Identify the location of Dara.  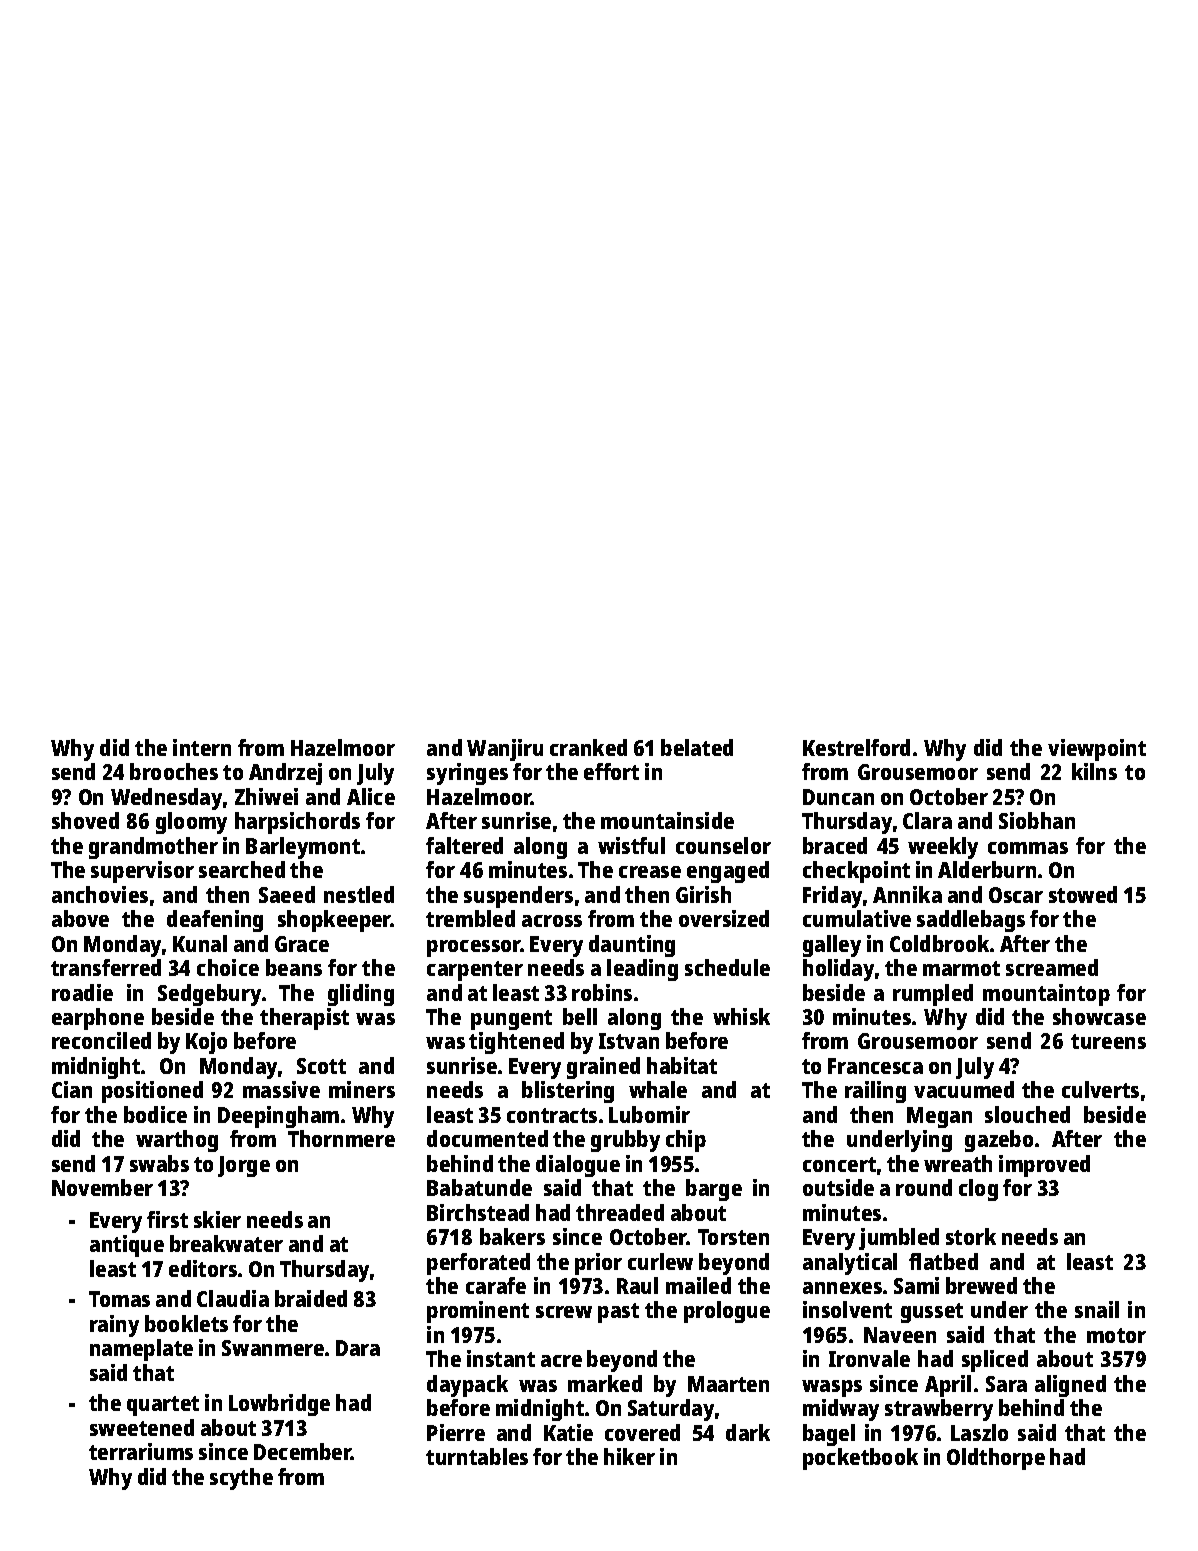
(358, 1348).
